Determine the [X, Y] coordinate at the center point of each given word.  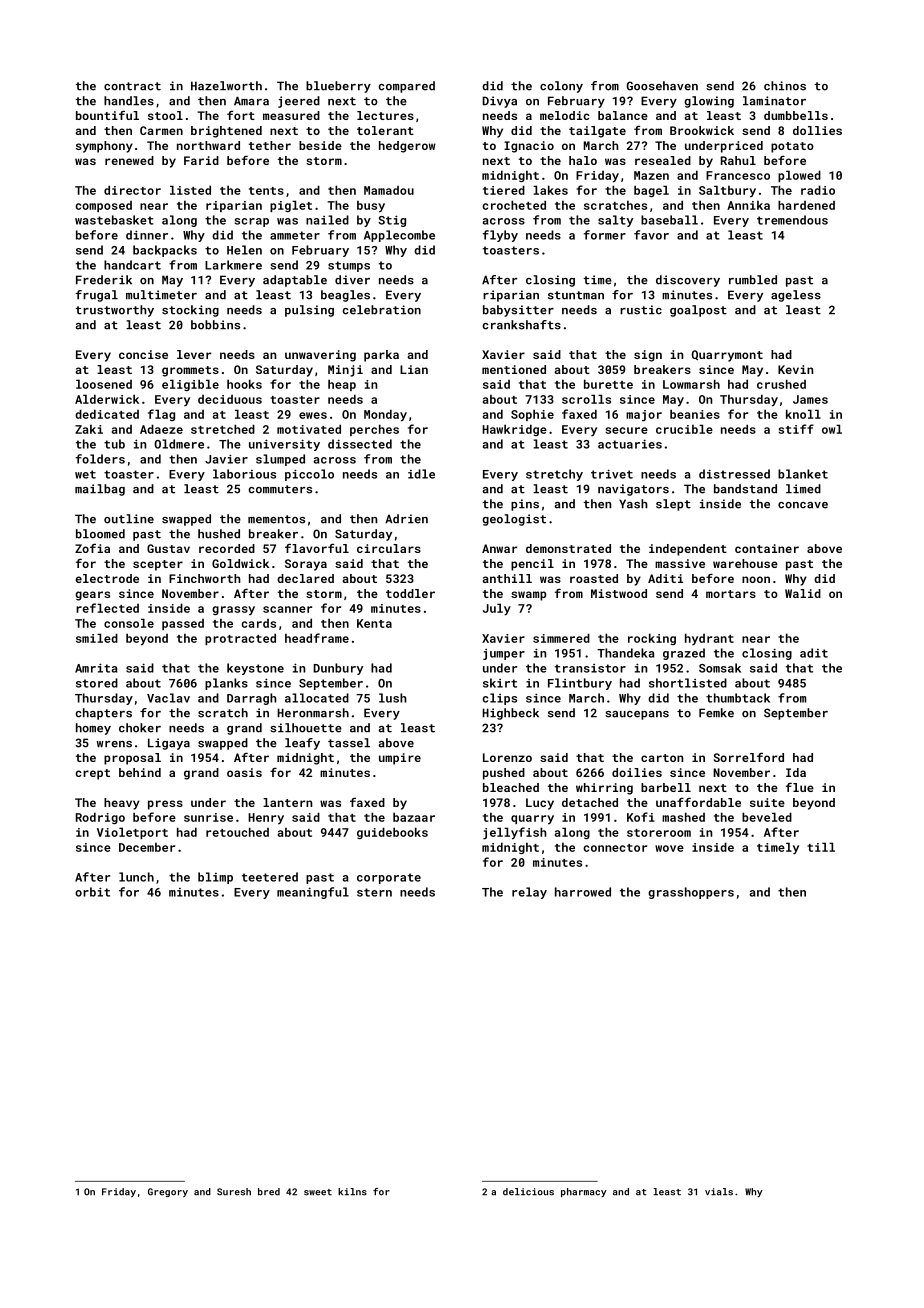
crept [92, 774]
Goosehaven [662, 86]
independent [688, 550]
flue [800, 787]
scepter [158, 565]
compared [406, 87]
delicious [528, 1192]
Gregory [168, 1192]
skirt [500, 683]
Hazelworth [226, 86]
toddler [410, 593]
